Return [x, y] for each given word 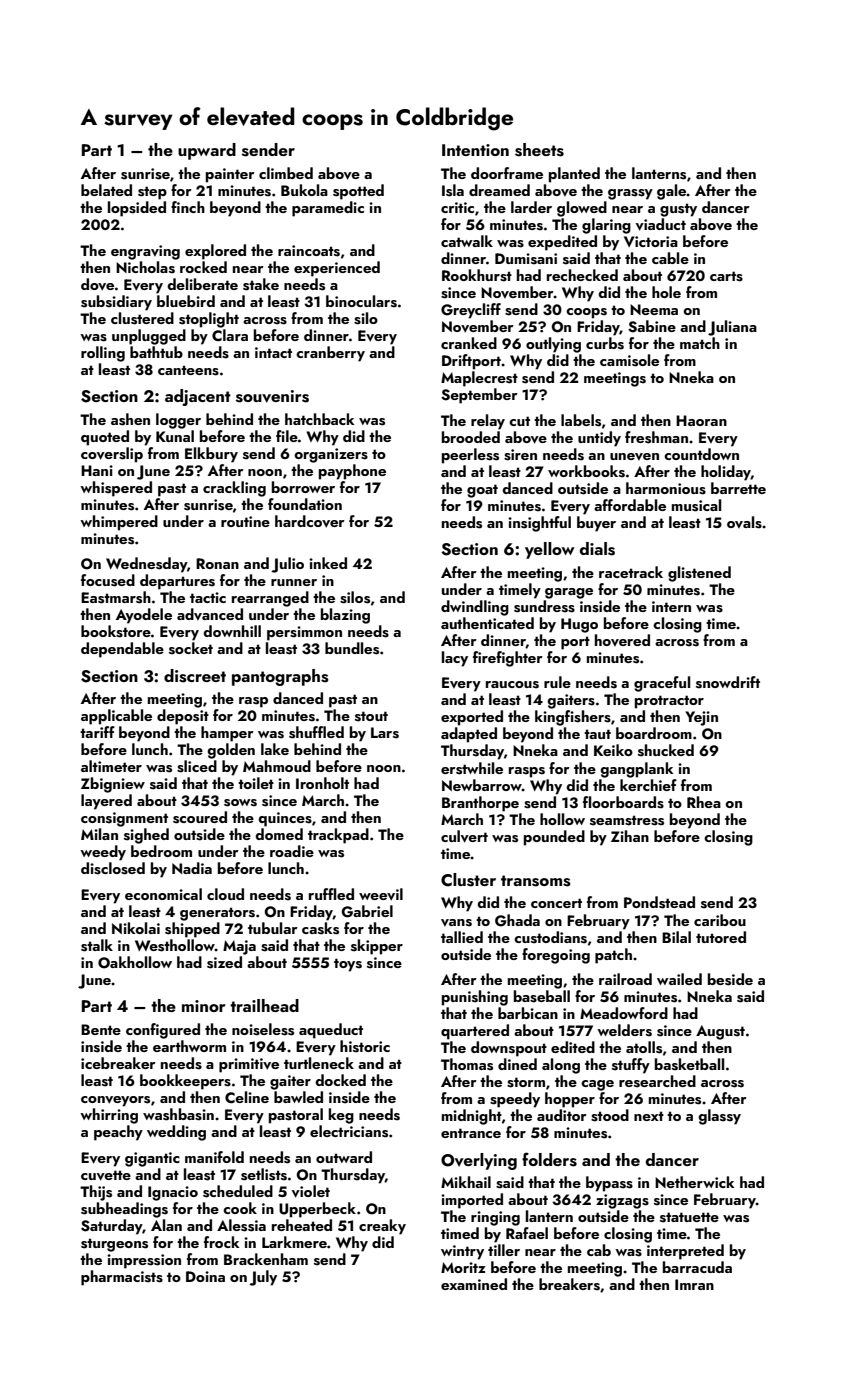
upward [207, 151]
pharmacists [122, 1278]
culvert [464, 836]
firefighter [508, 659]
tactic [208, 597]
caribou [720, 920]
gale [672, 192]
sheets [539, 150]
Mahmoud [277, 766]
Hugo [579, 625]
